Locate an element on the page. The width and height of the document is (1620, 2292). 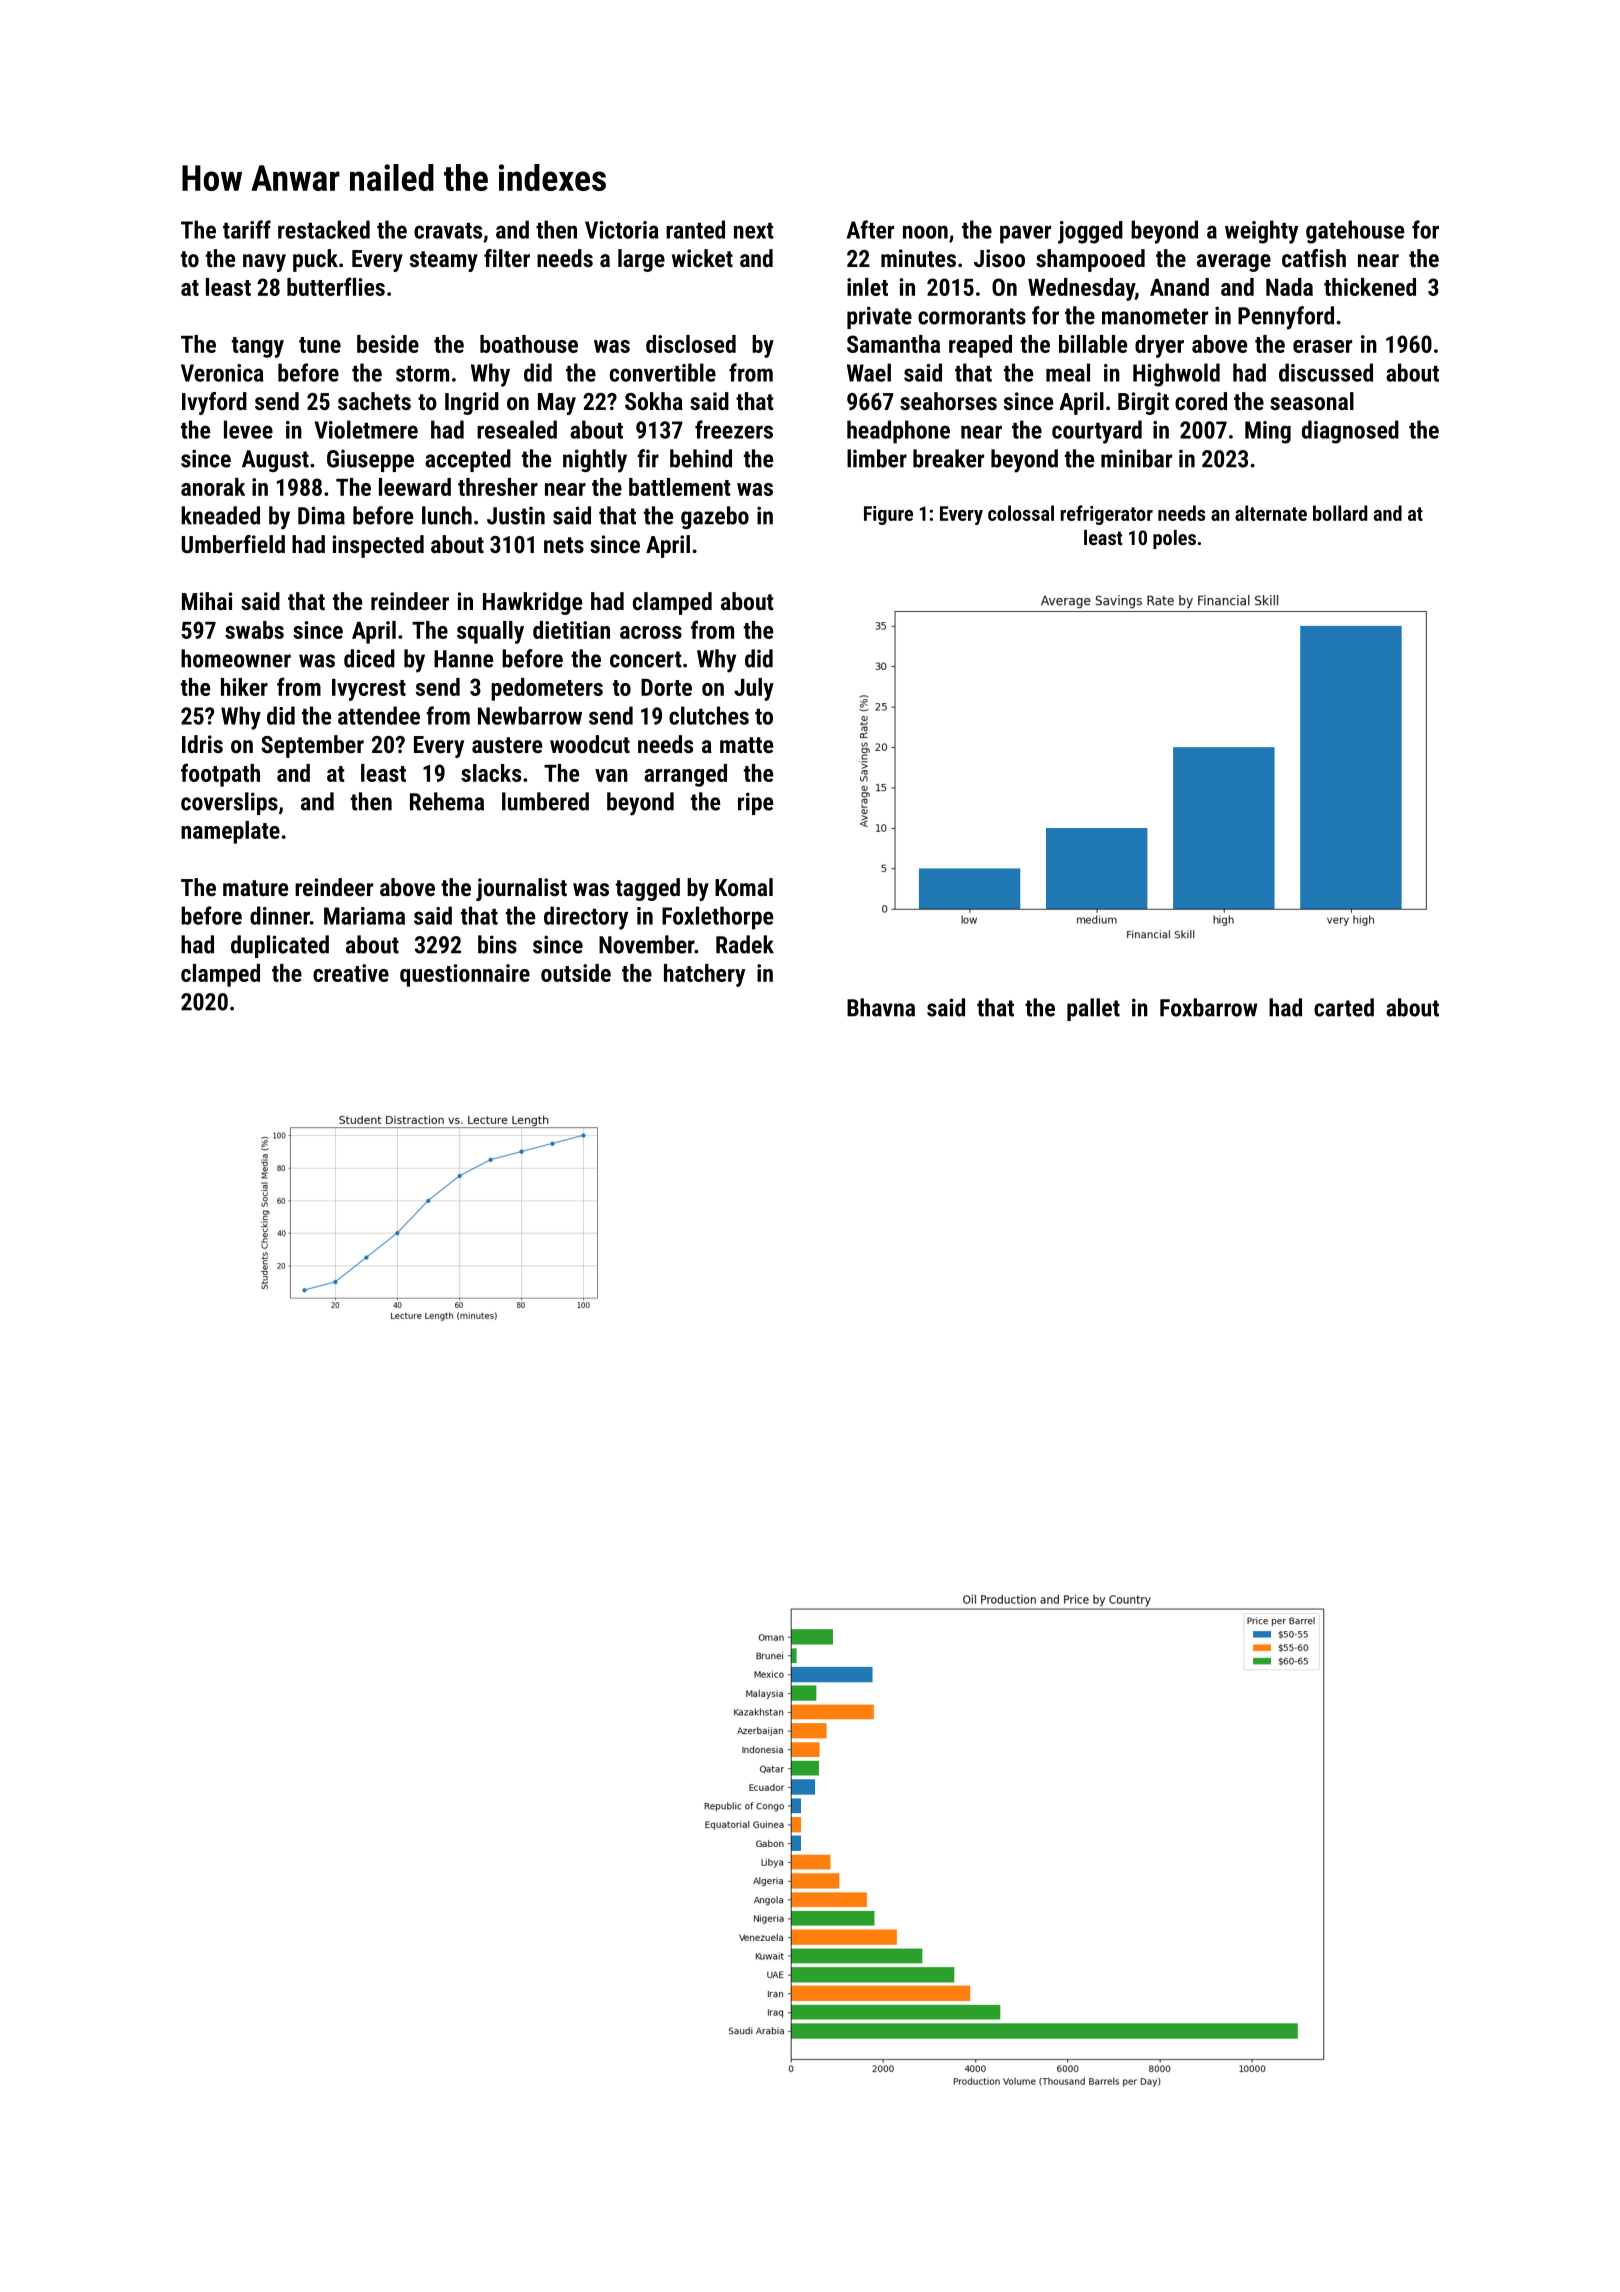
beside is located at coordinates (388, 344).
